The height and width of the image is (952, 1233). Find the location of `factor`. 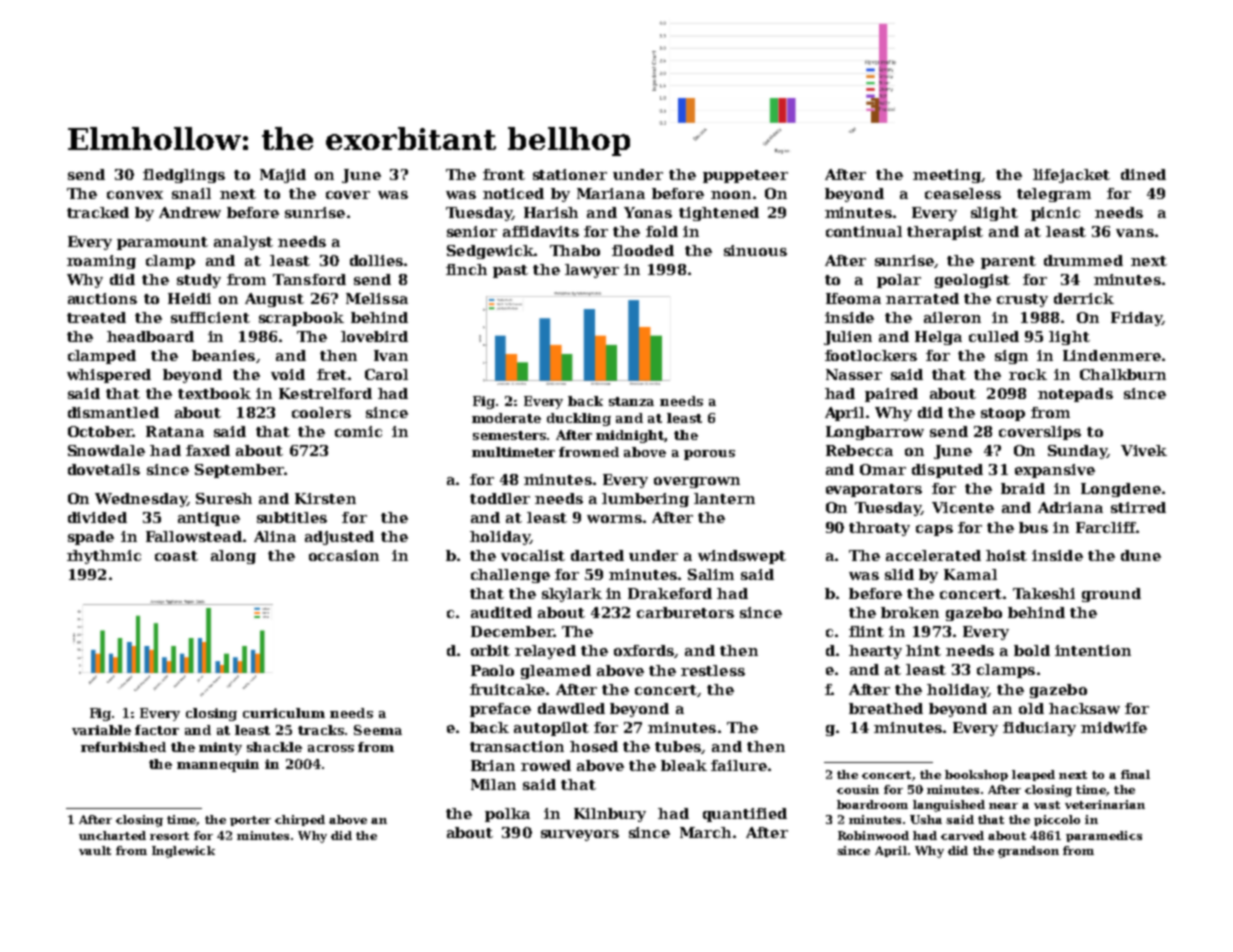

factor is located at coordinates (157, 730).
